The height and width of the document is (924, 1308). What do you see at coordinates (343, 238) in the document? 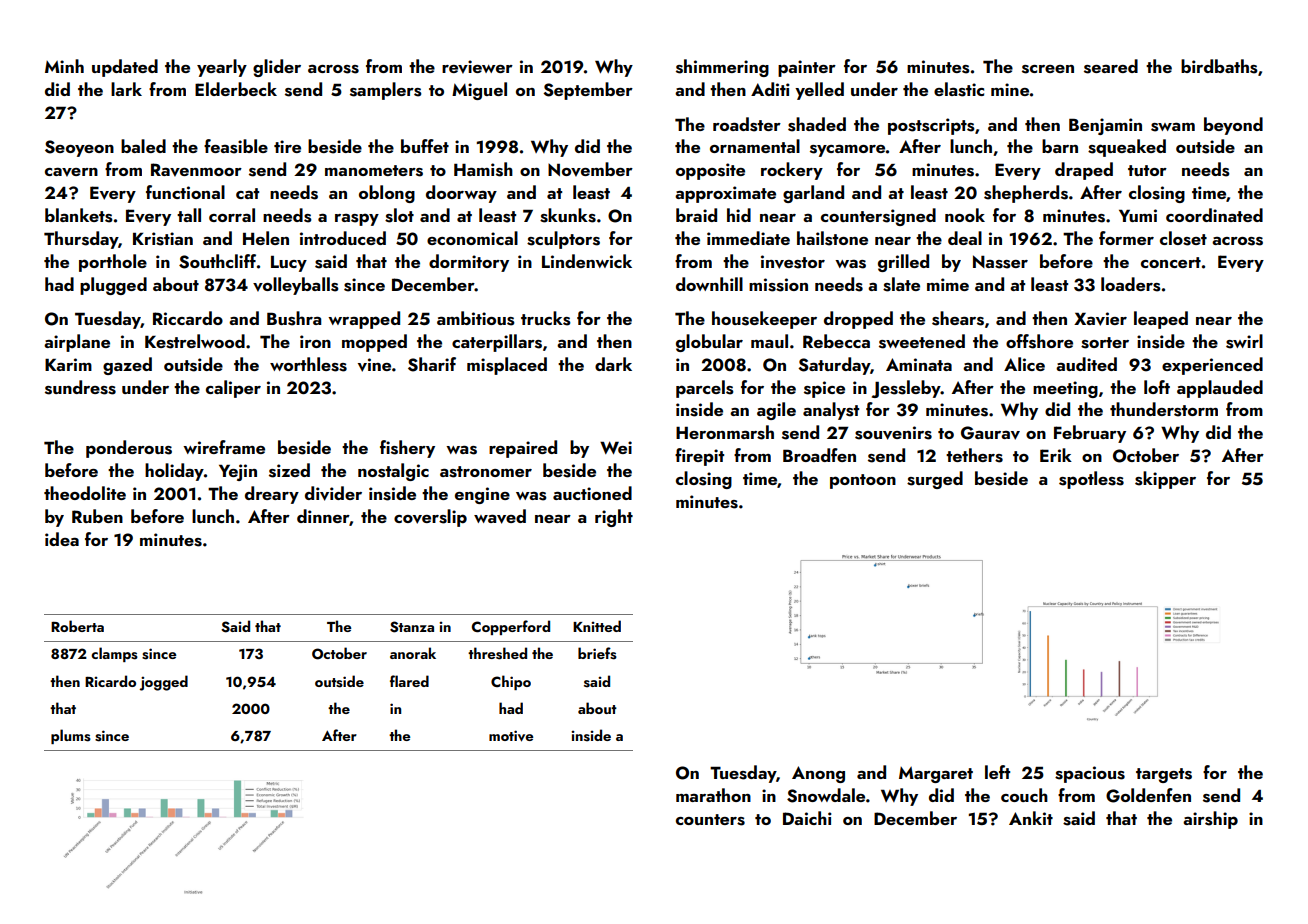
I see `introduced` at bounding box center [343, 238].
